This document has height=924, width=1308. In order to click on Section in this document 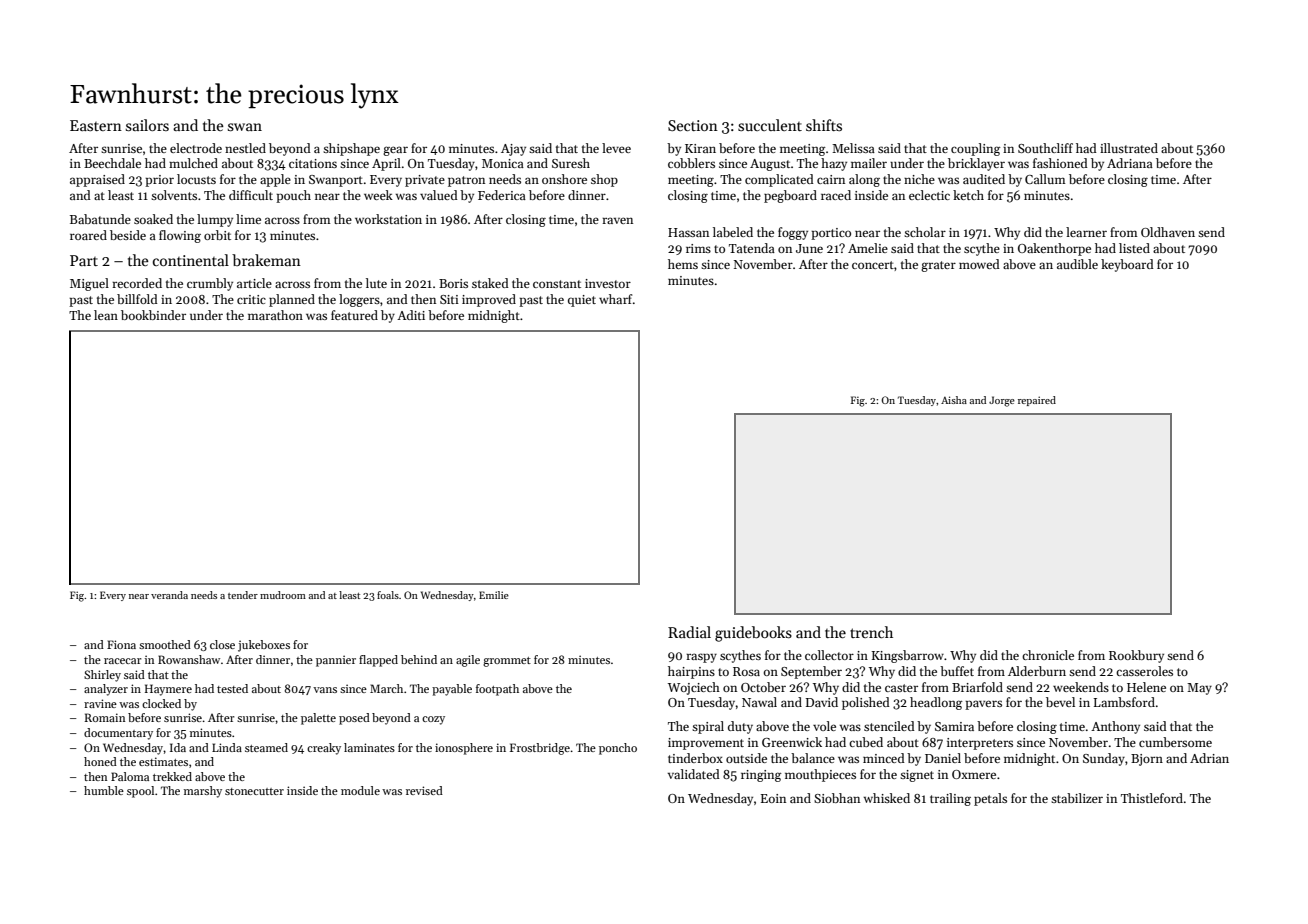, I will do `click(693, 125)`.
